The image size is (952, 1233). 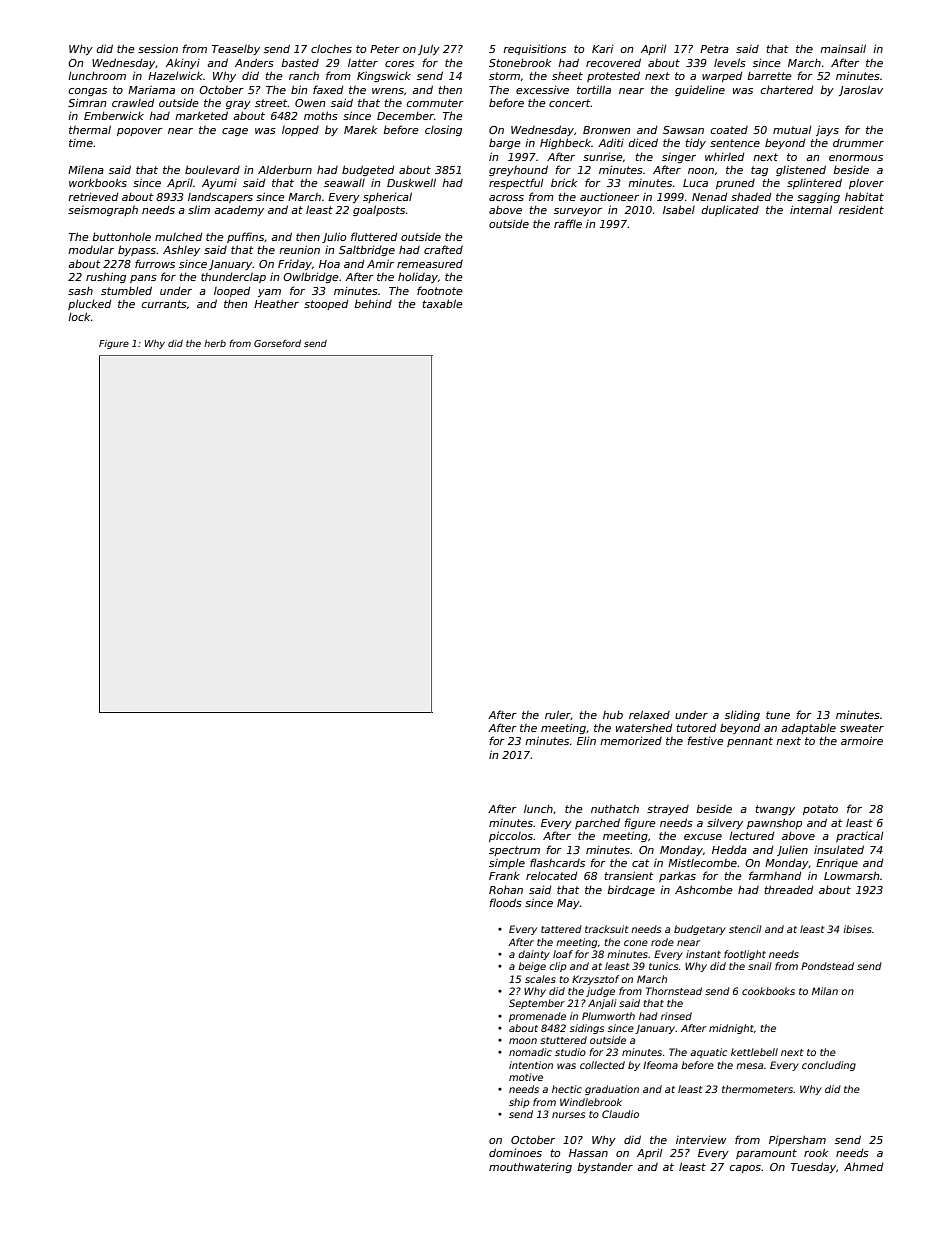 I want to click on duplicated, so click(x=730, y=210).
